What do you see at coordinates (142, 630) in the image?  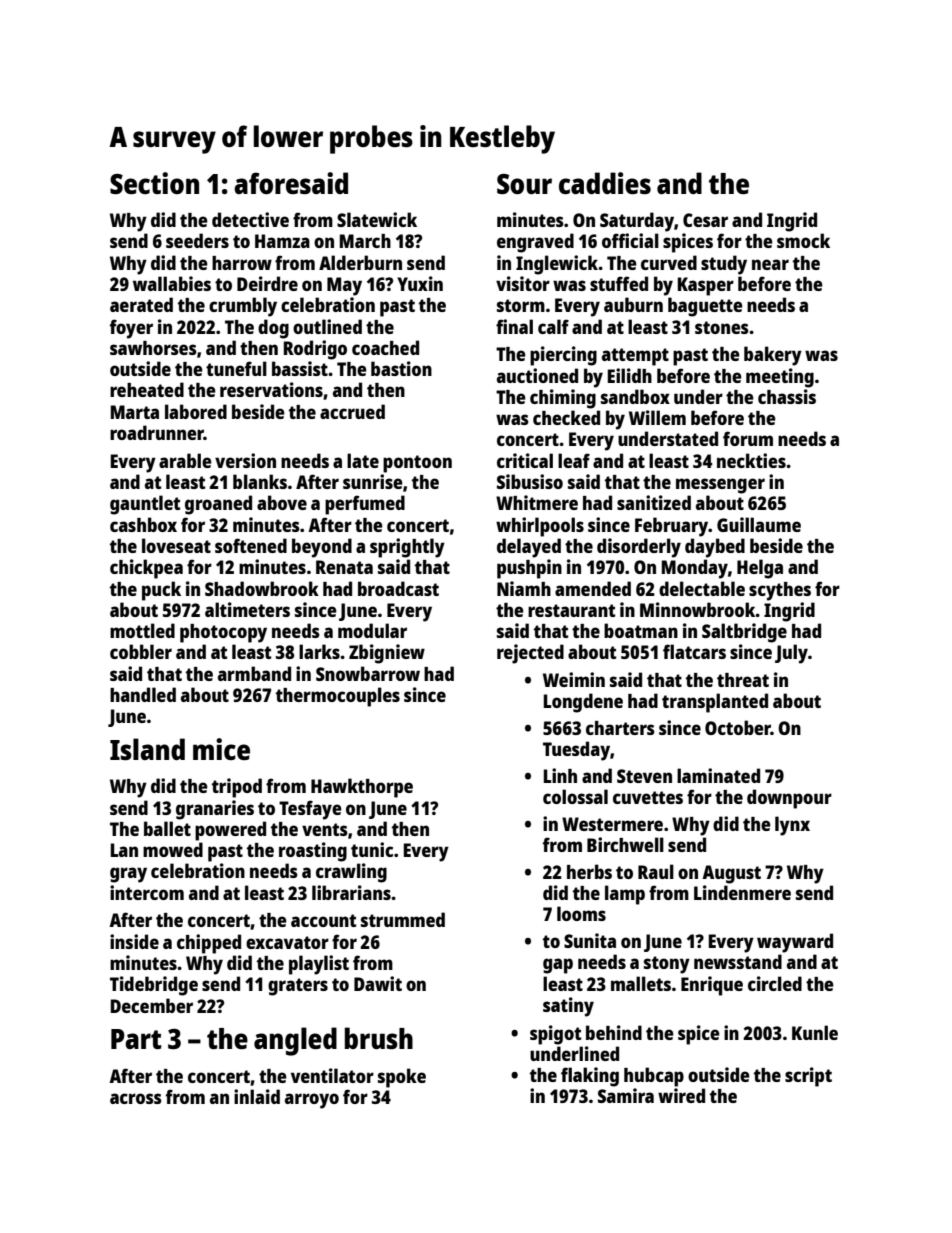 I see `mottled` at bounding box center [142, 630].
